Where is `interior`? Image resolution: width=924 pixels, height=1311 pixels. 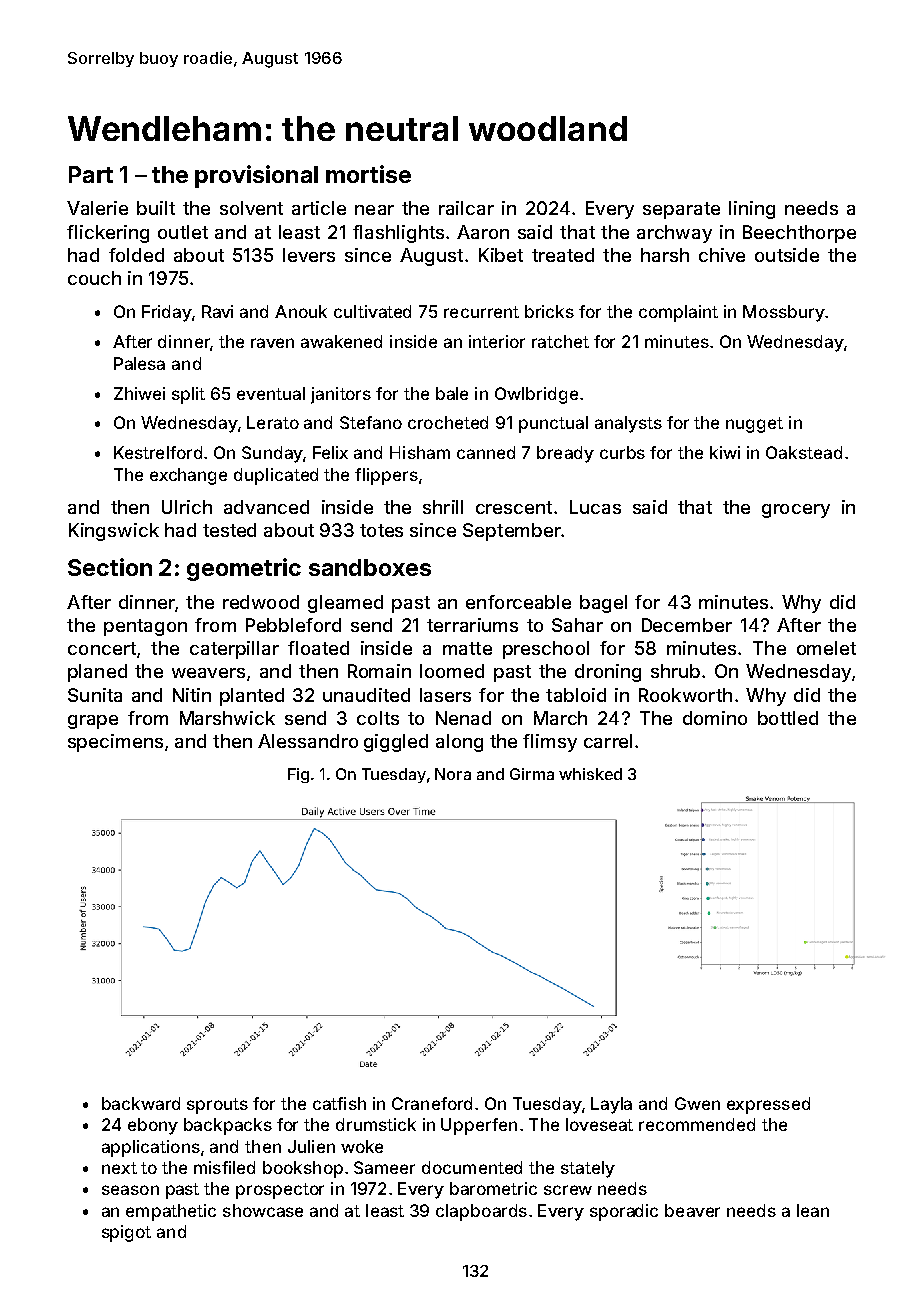 interior is located at coordinates (497, 341).
